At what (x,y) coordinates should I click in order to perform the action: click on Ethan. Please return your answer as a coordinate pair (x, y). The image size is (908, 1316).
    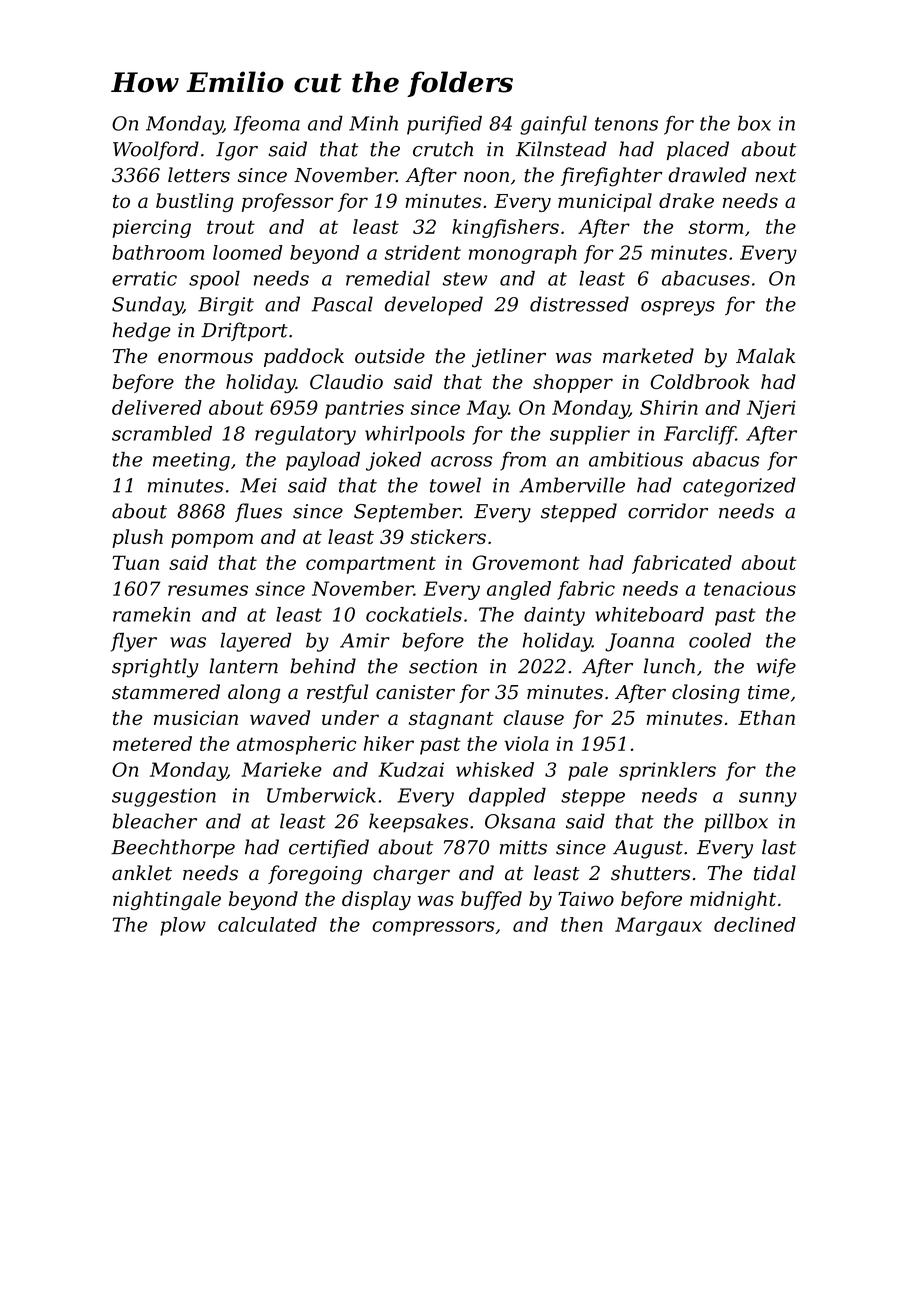
    Looking at the image, I should click on (766, 717).
